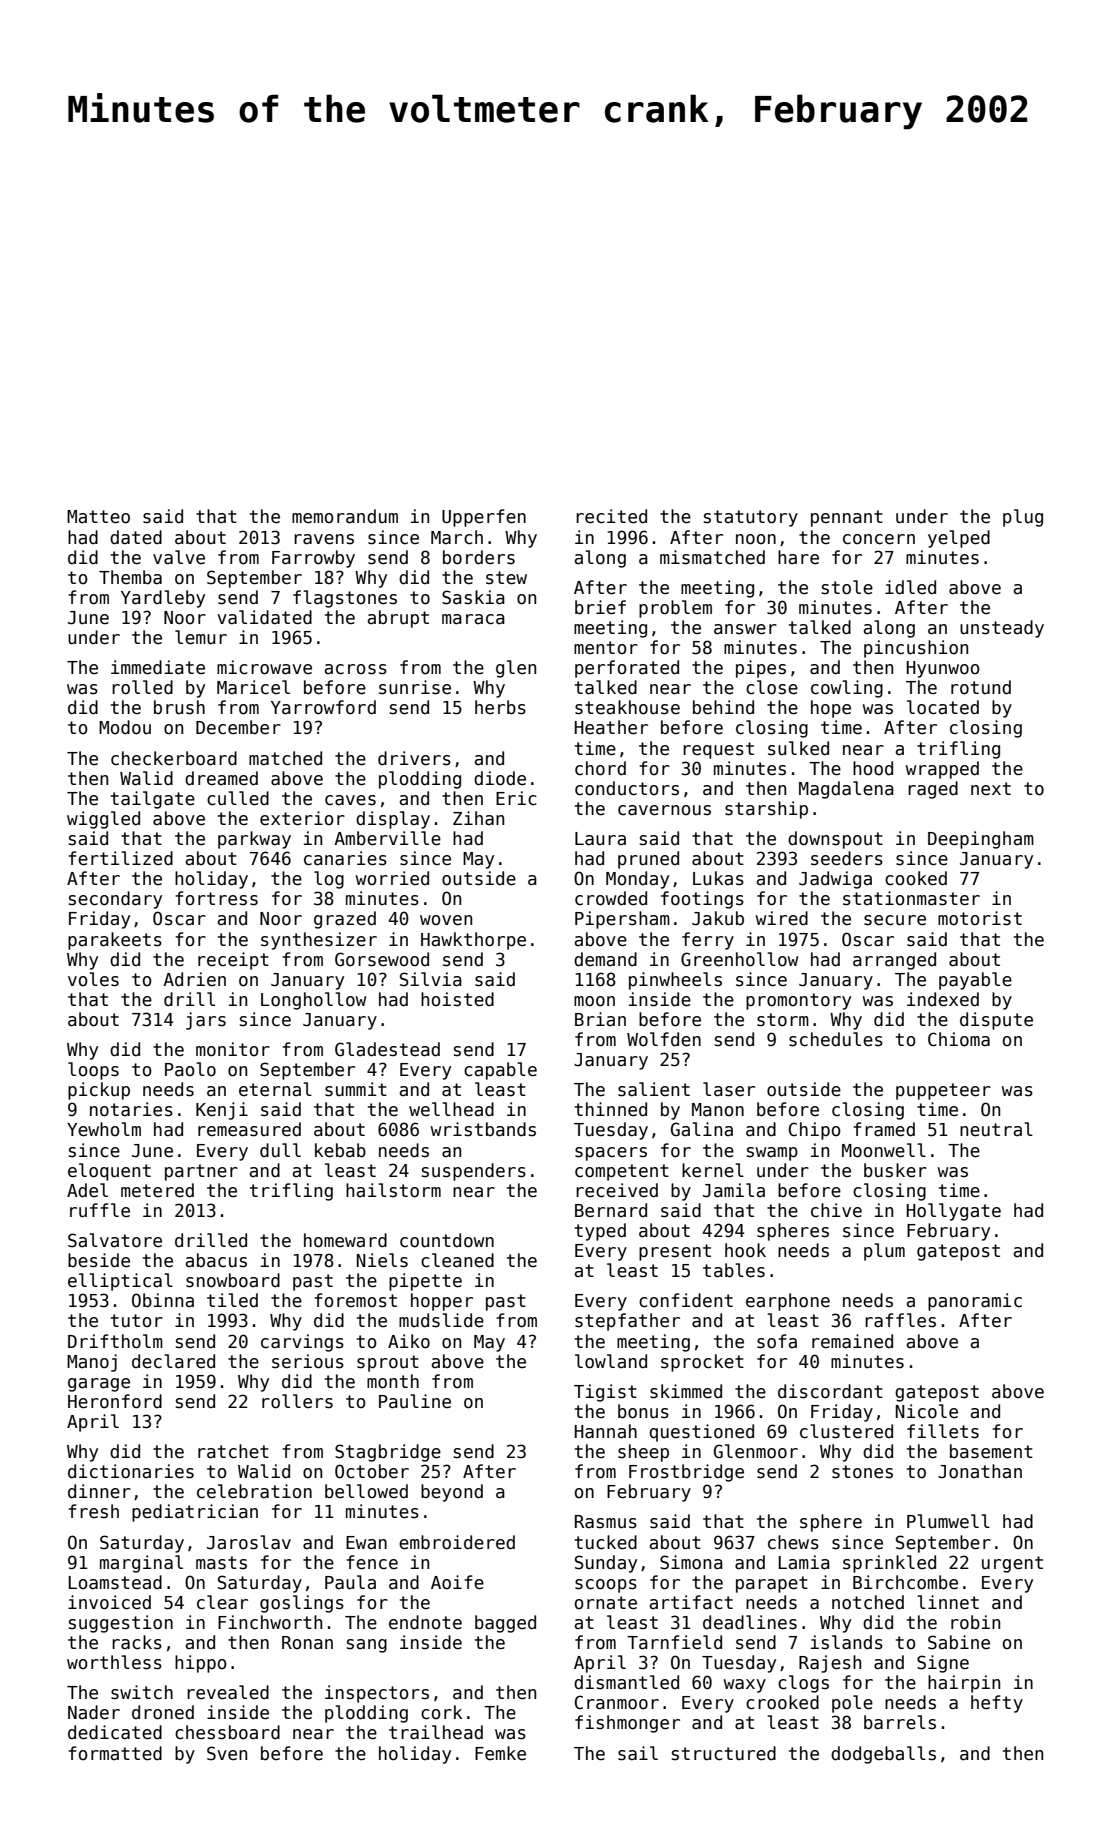 The width and height of the page is (1116, 1839). Describe the element at coordinates (270, 1622) in the page. I see `Finchworth` at that location.
